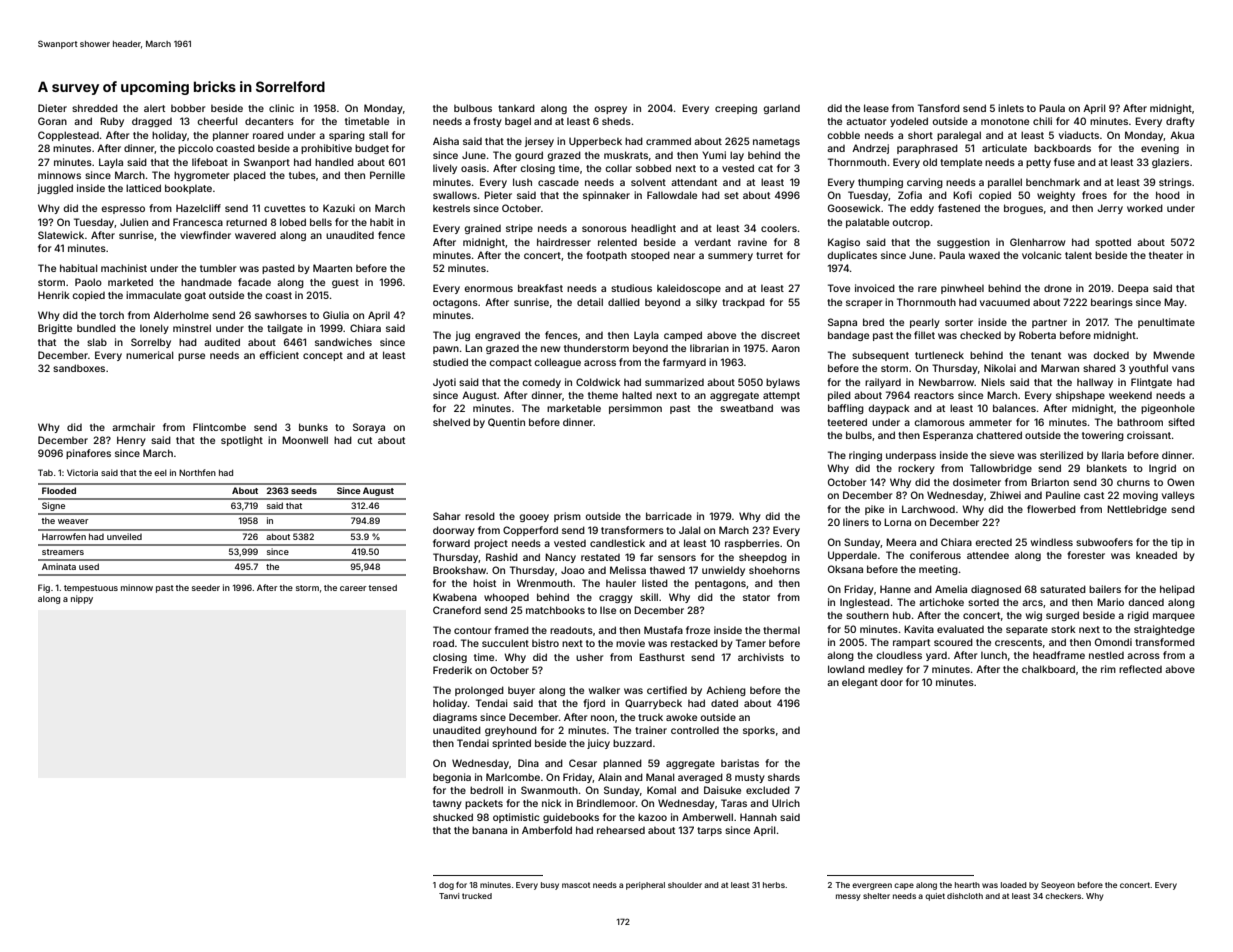 The height and width of the screenshot is (952, 1233). I want to click on viaducts, so click(1079, 135).
